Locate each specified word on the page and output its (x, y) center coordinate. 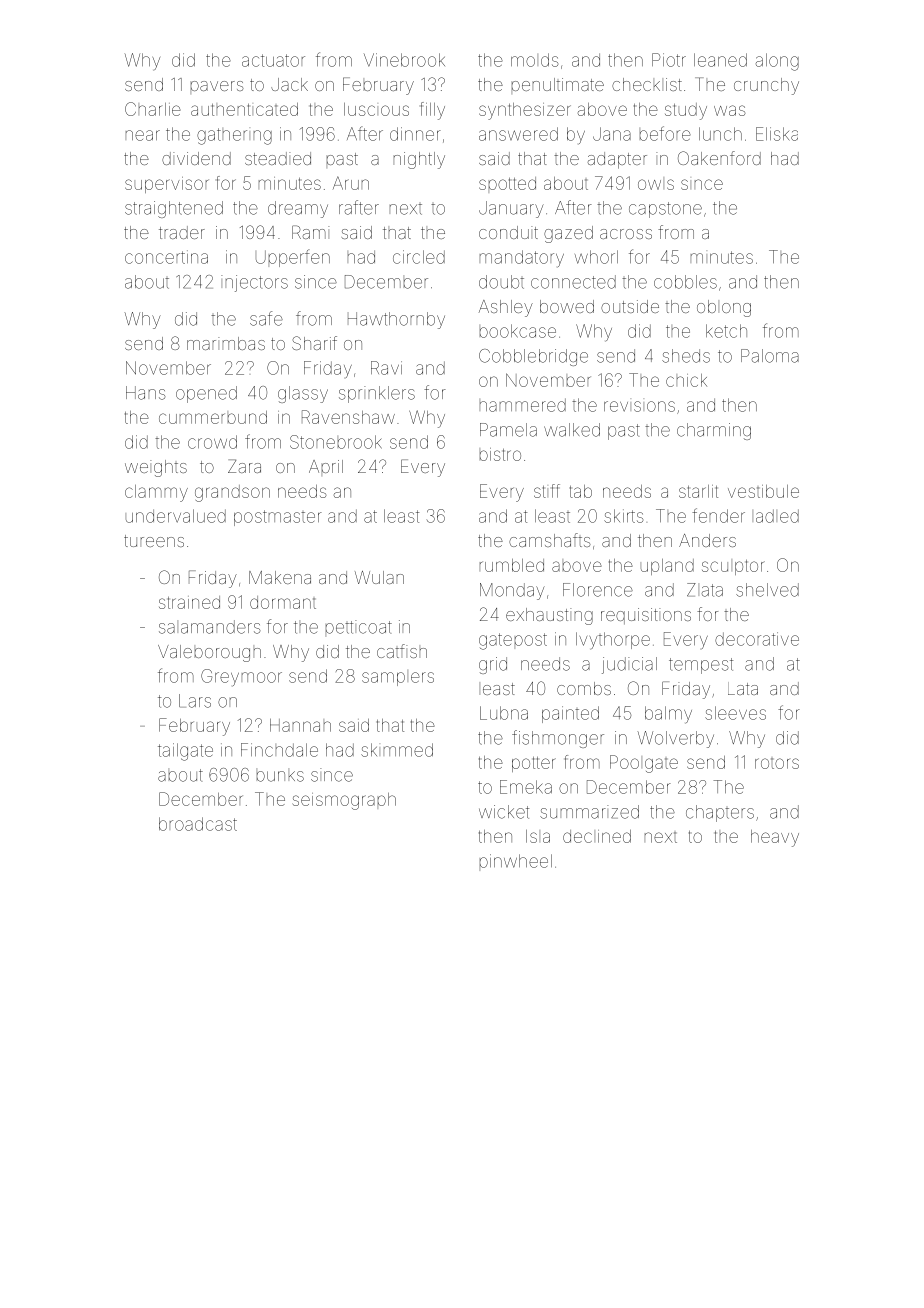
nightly (419, 160)
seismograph (344, 801)
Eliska (777, 134)
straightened (174, 209)
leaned (720, 60)
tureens (154, 541)
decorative (757, 639)
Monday (512, 591)
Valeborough (209, 653)
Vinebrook (404, 60)
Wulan (379, 577)
